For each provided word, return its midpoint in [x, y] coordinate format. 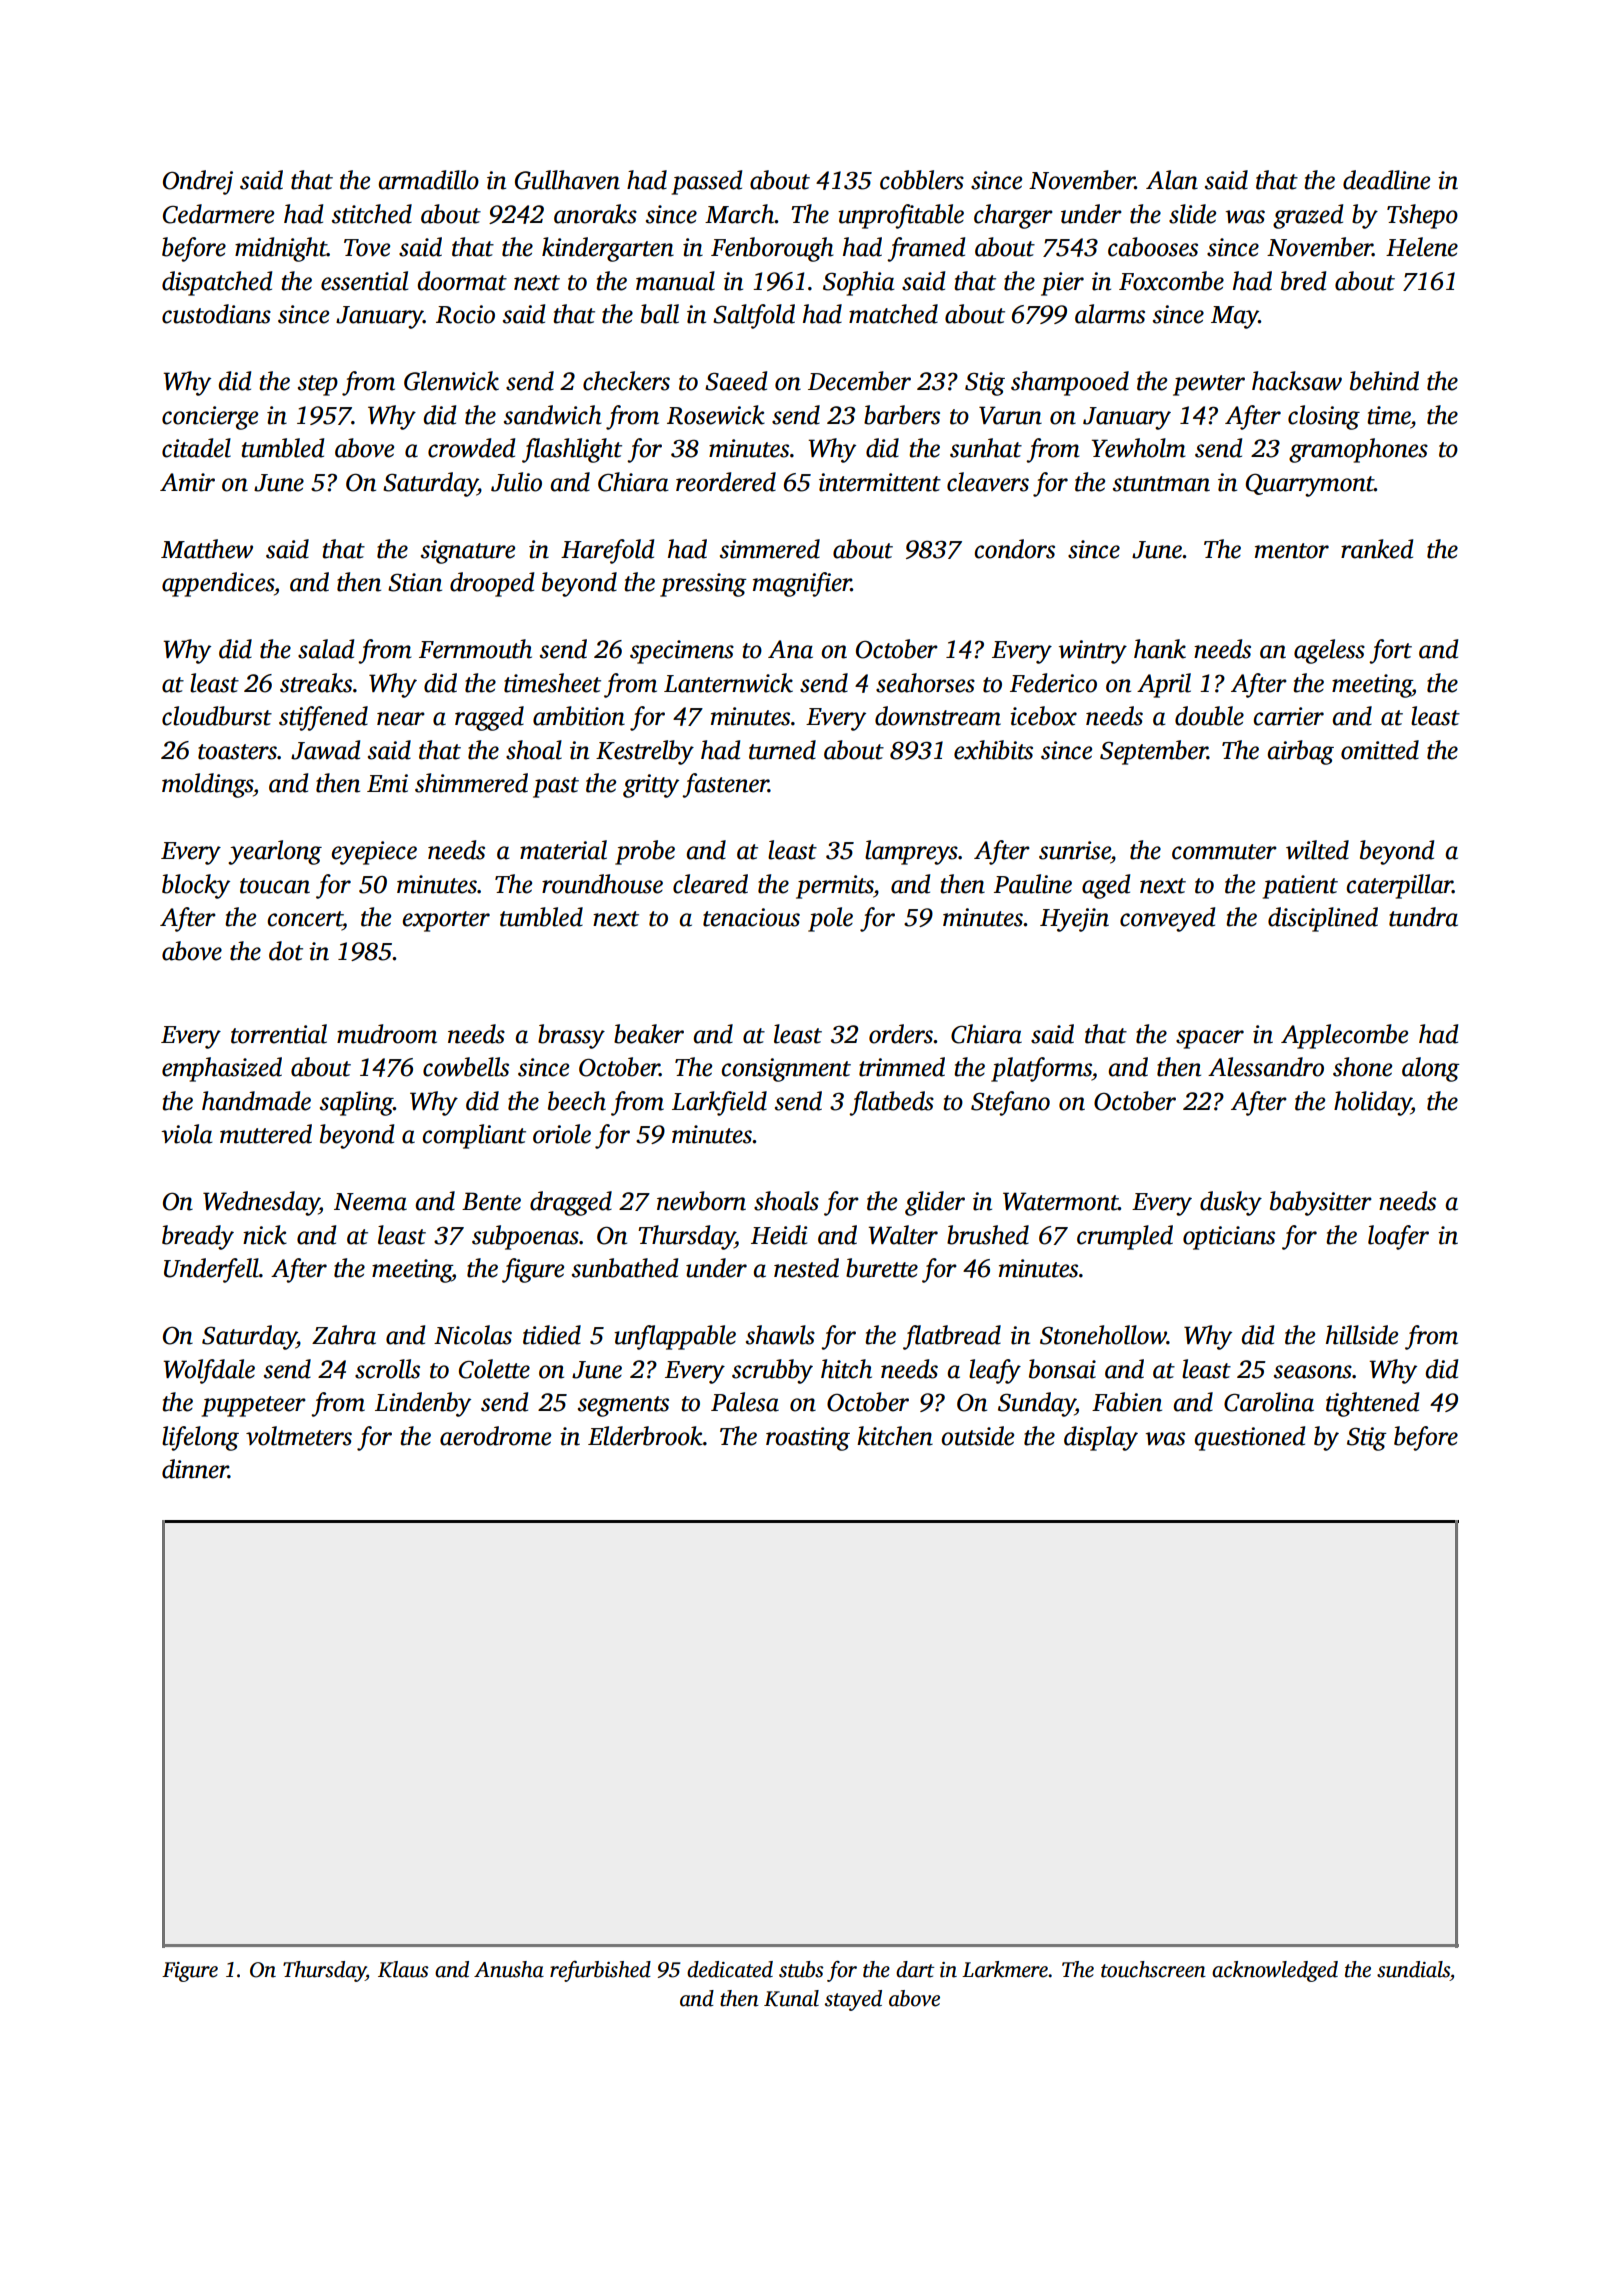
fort [1390, 651]
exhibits [993, 750]
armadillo [428, 180]
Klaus [403, 1969]
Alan [1172, 180]
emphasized [222, 1069]
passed [707, 182]
